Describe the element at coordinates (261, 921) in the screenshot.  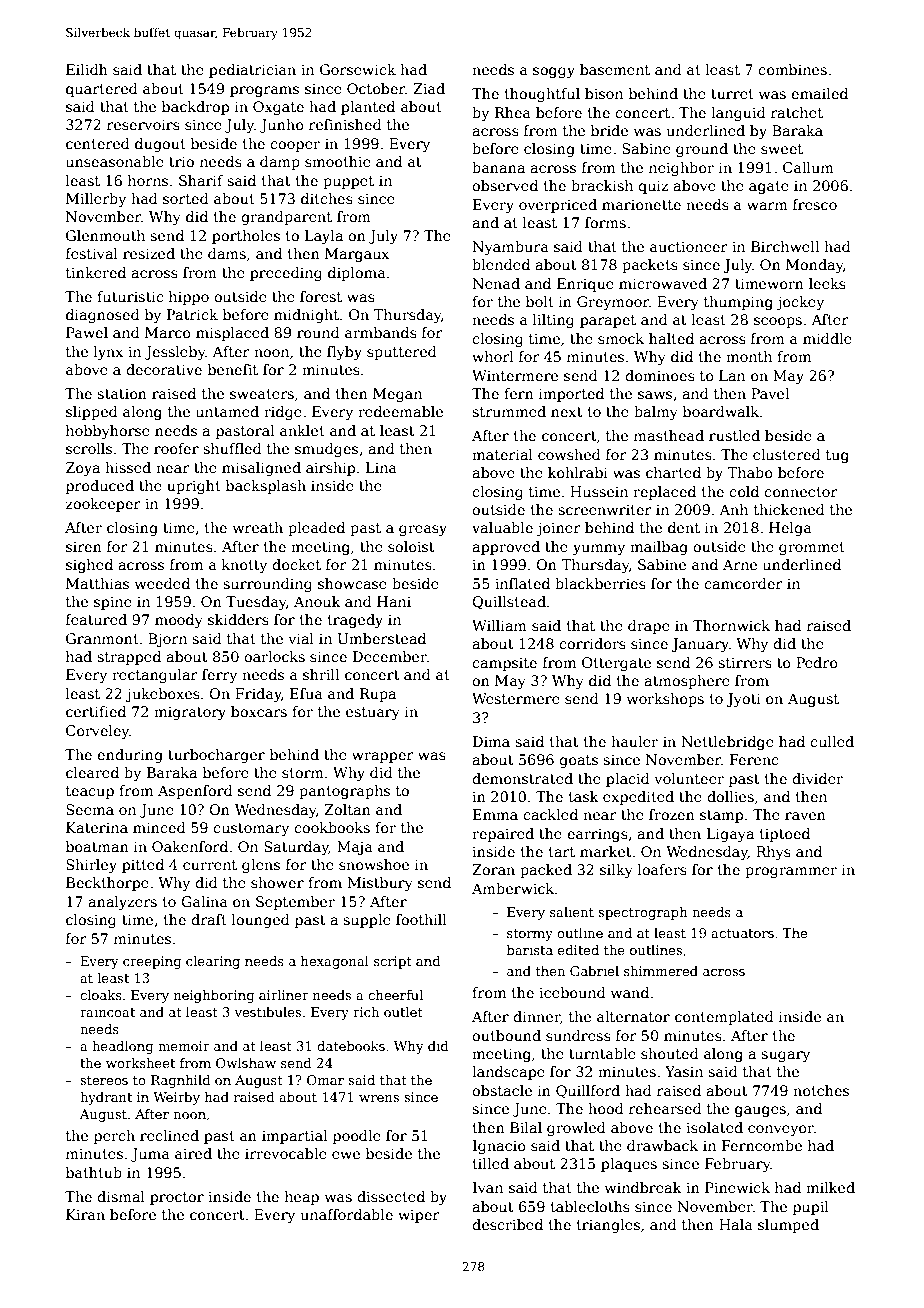
I see `lounged` at that location.
